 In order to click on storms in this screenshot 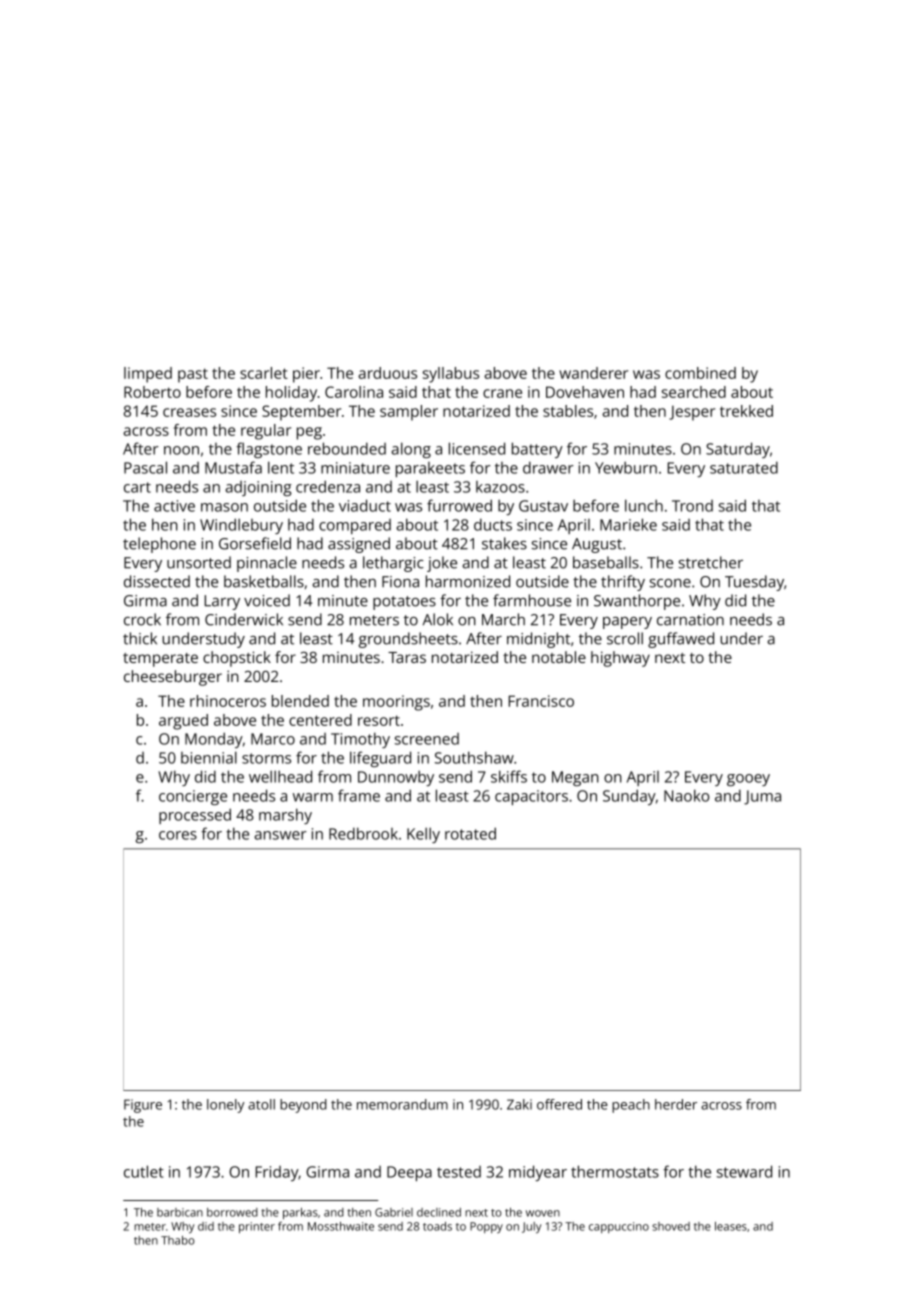, I will do `click(266, 758)`.
